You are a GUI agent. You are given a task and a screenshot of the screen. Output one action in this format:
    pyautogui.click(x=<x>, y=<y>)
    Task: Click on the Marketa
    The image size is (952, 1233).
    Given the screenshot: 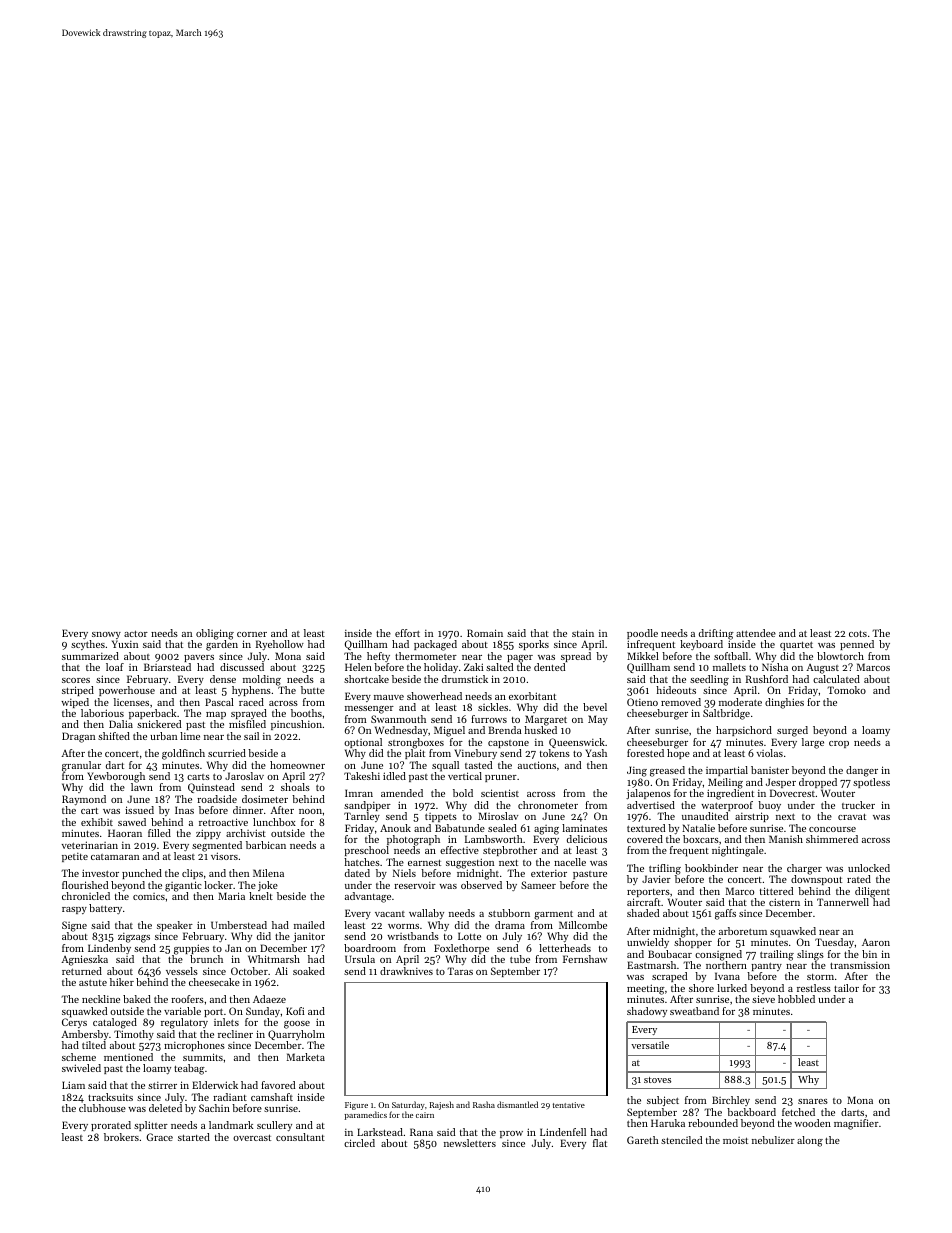 What is the action you would take?
    pyautogui.click(x=306, y=1057)
